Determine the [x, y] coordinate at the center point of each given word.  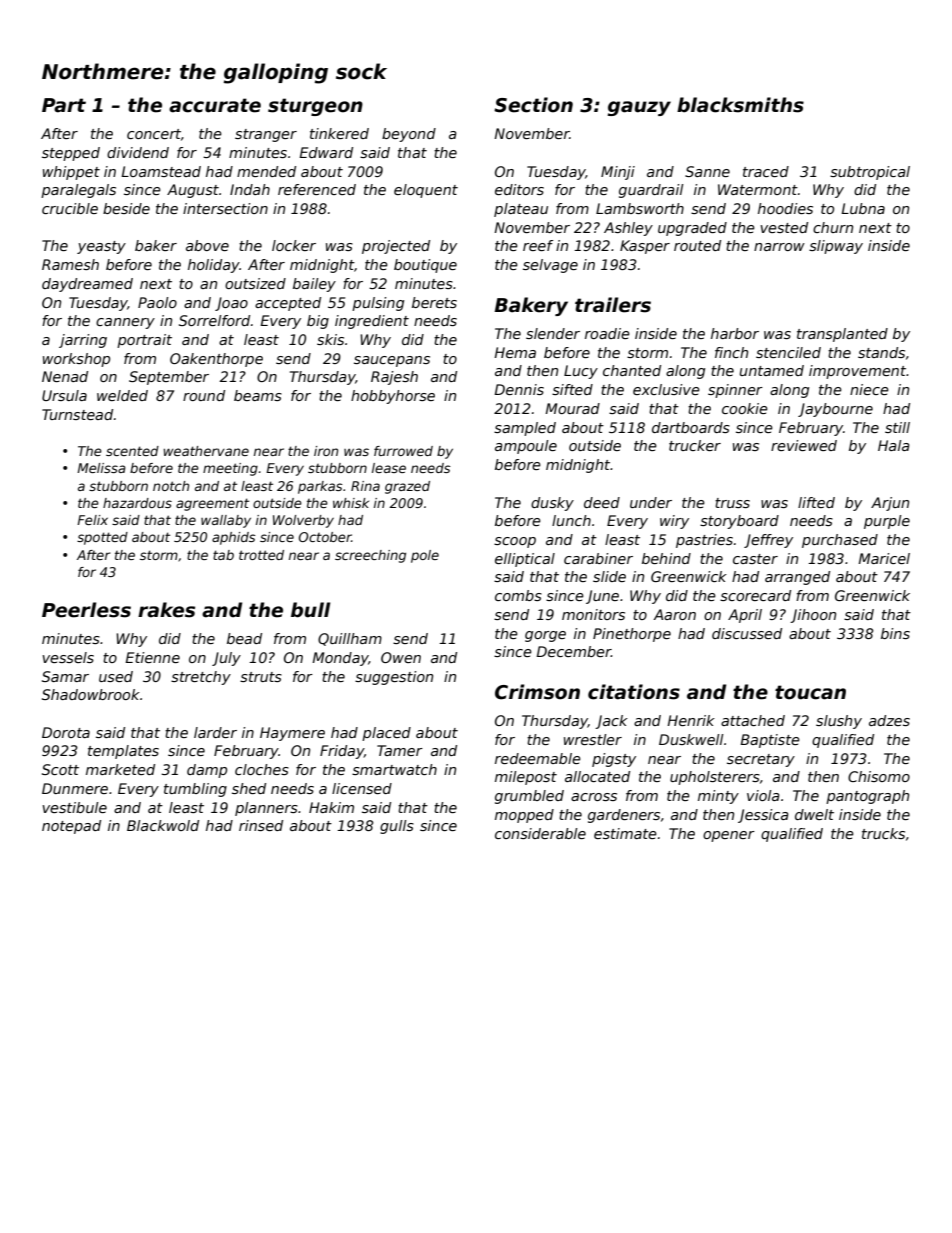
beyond [409, 135]
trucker [695, 445]
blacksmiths [740, 105]
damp [207, 771]
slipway [836, 247]
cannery [125, 323]
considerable [540, 833]
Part [64, 105]
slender [553, 333]
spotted [102, 538]
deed [602, 502]
